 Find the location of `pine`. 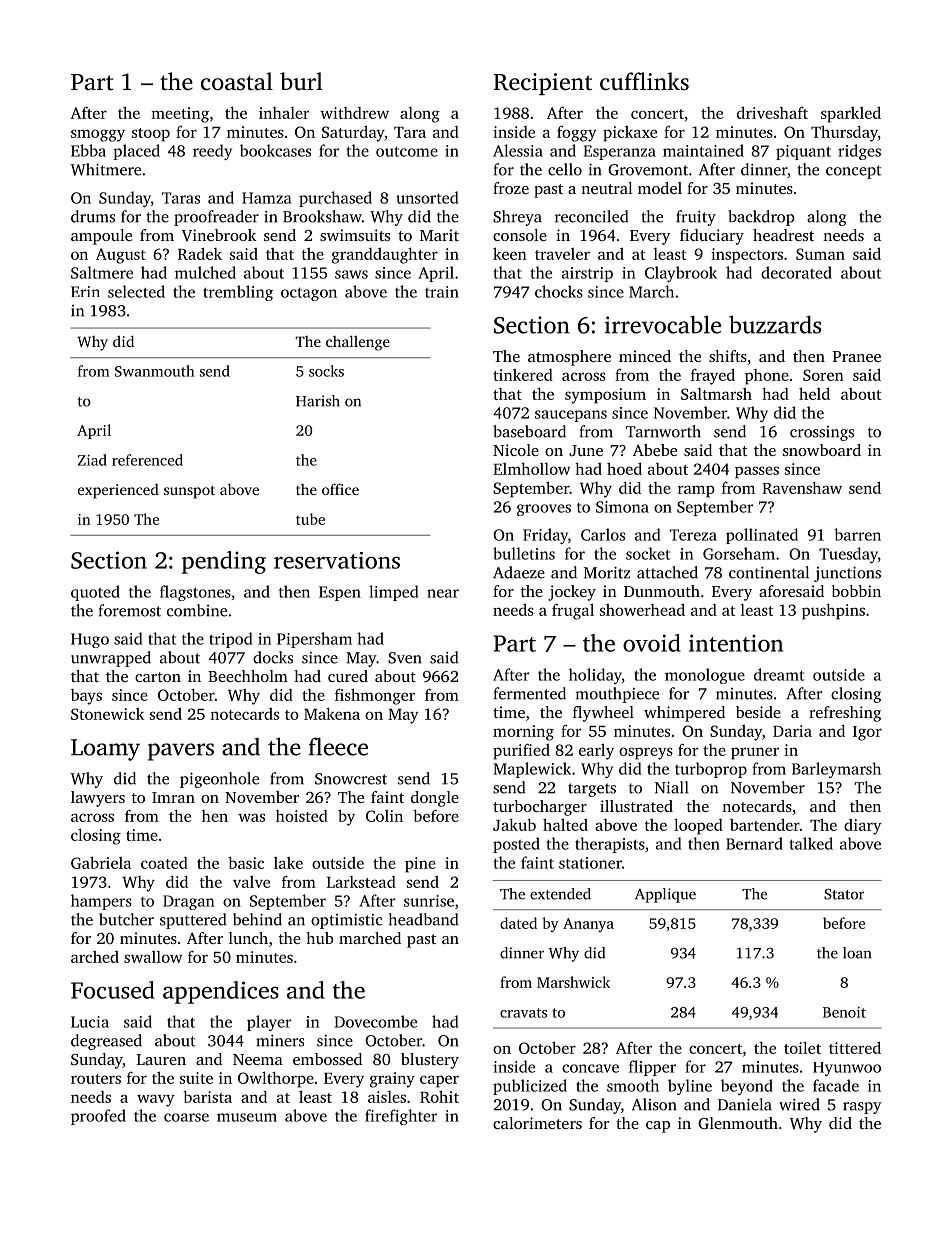

pine is located at coordinates (420, 865).
